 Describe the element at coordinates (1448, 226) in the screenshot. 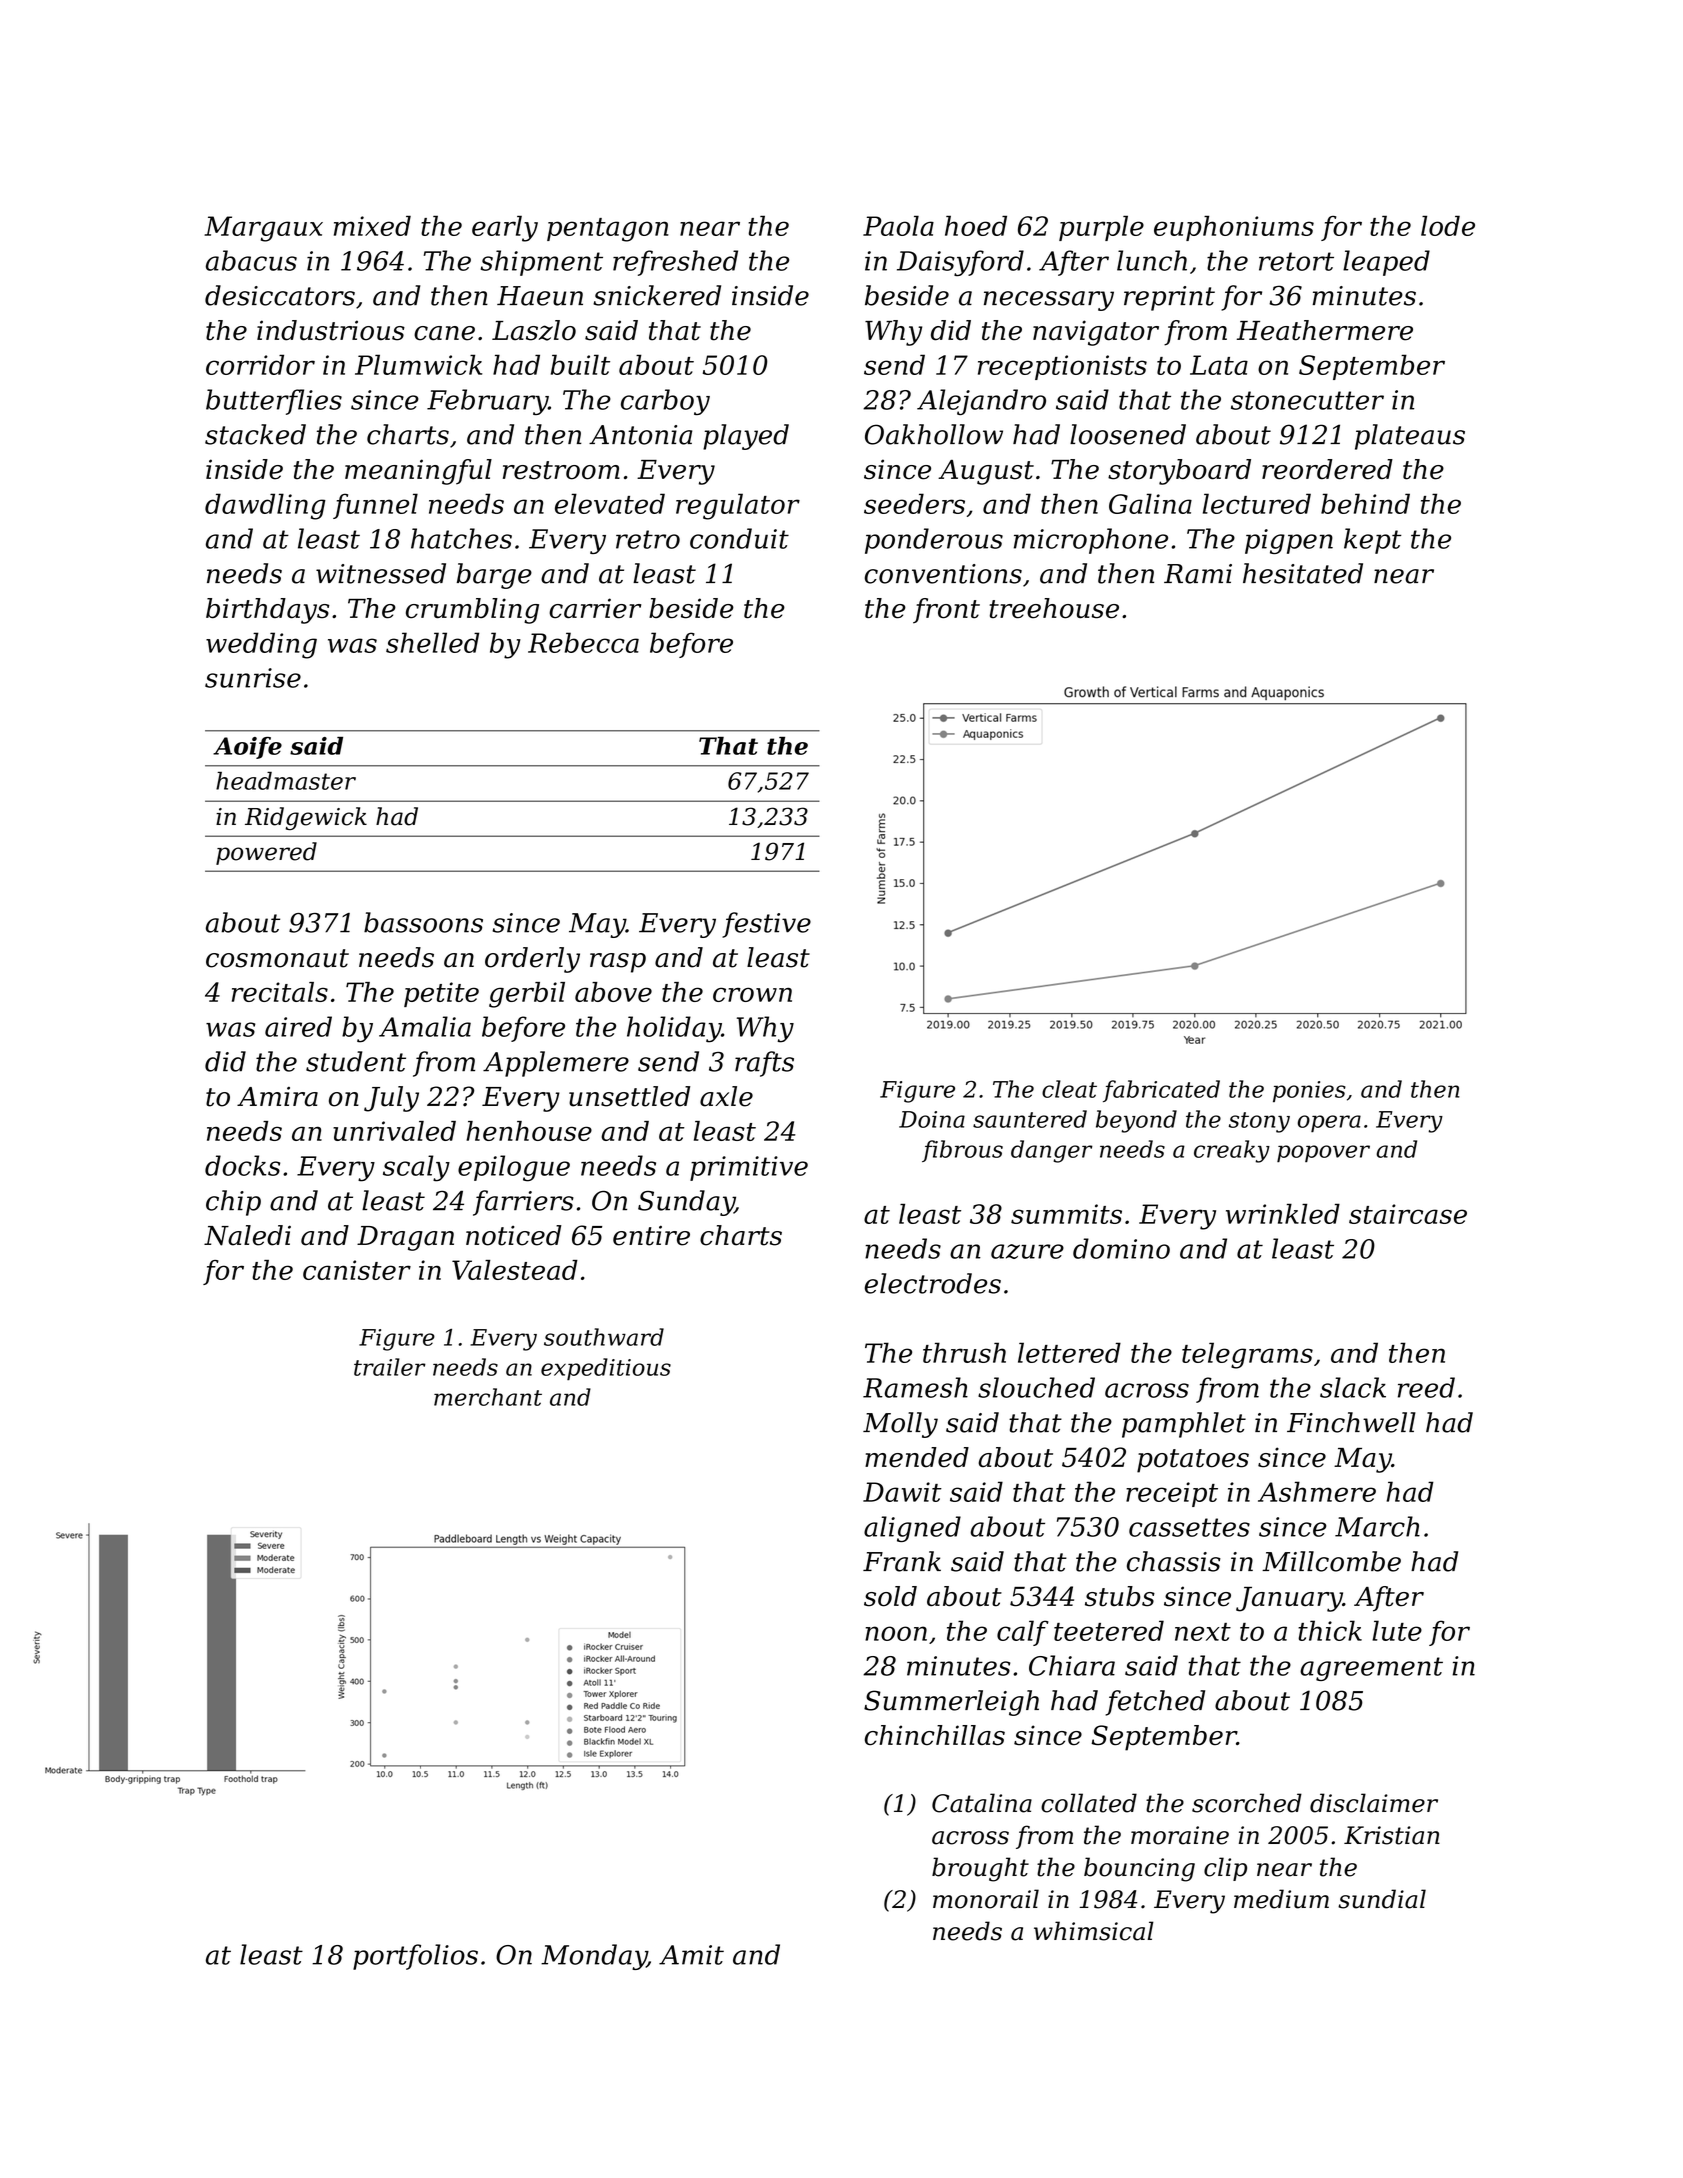

I see `lode` at that location.
